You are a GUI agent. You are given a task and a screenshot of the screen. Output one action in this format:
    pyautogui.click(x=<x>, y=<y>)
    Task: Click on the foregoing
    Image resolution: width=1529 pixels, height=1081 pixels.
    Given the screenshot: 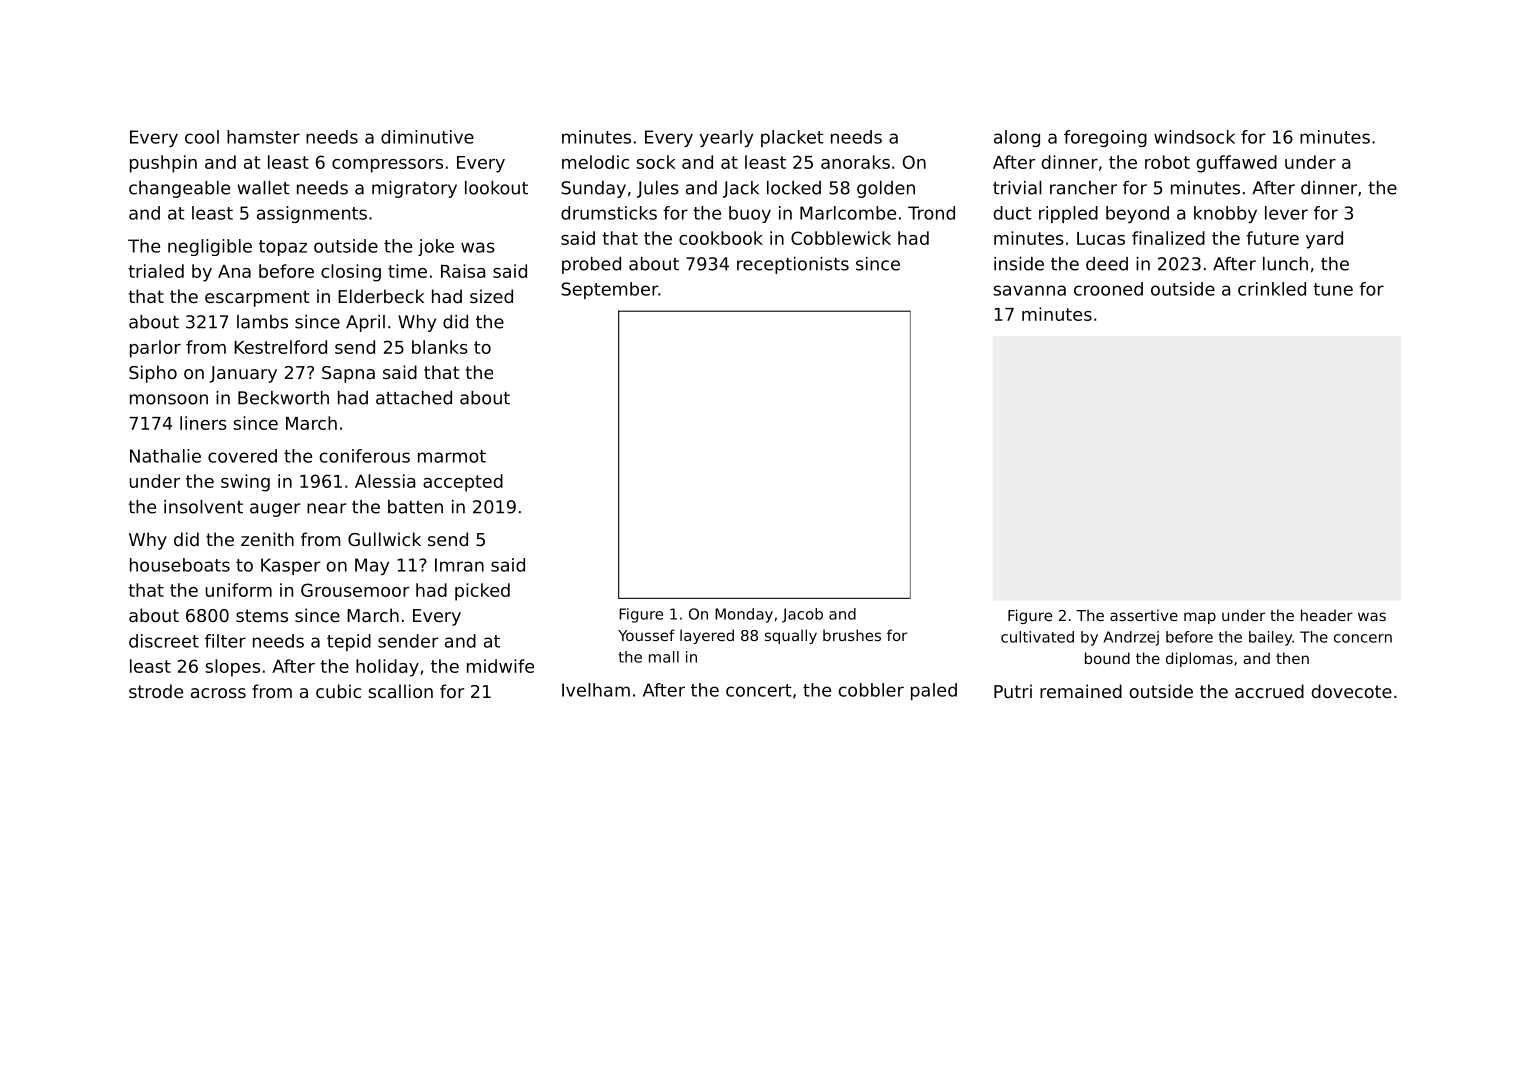 What is the action you would take?
    pyautogui.click(x=1105, y=138)
